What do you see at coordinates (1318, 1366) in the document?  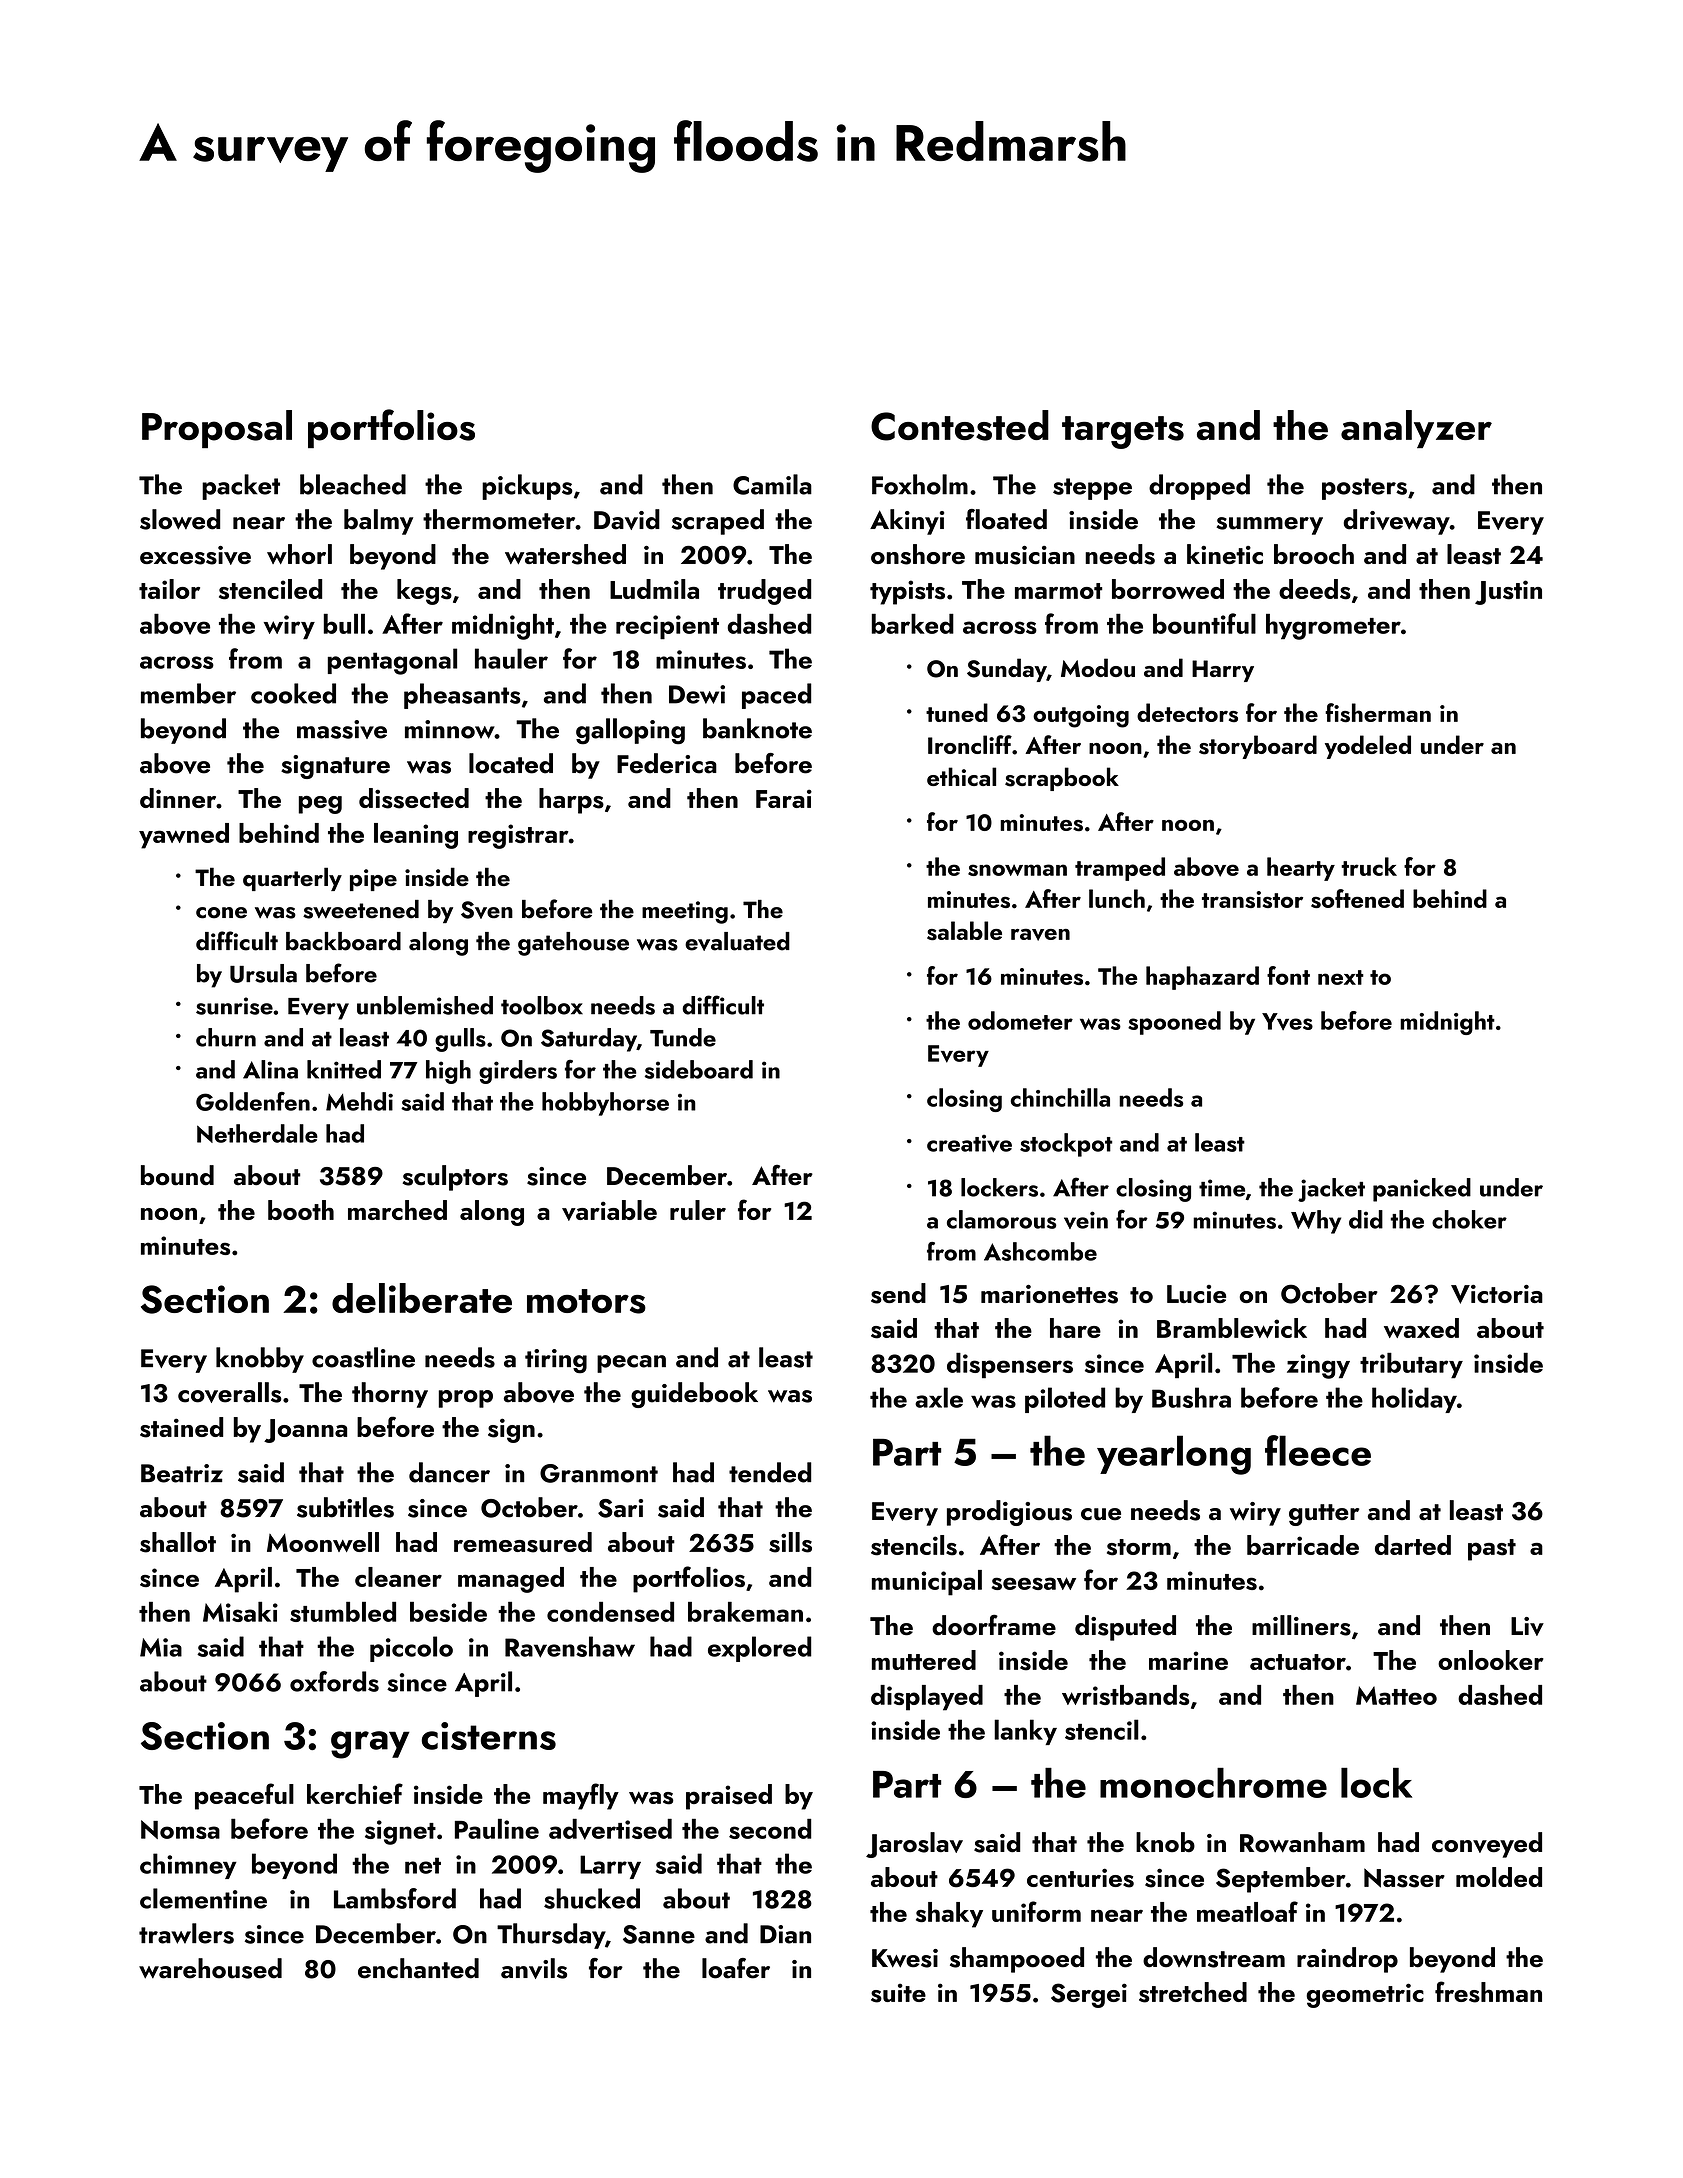 I see `zingy` at bounding box center [1318, 1366].
